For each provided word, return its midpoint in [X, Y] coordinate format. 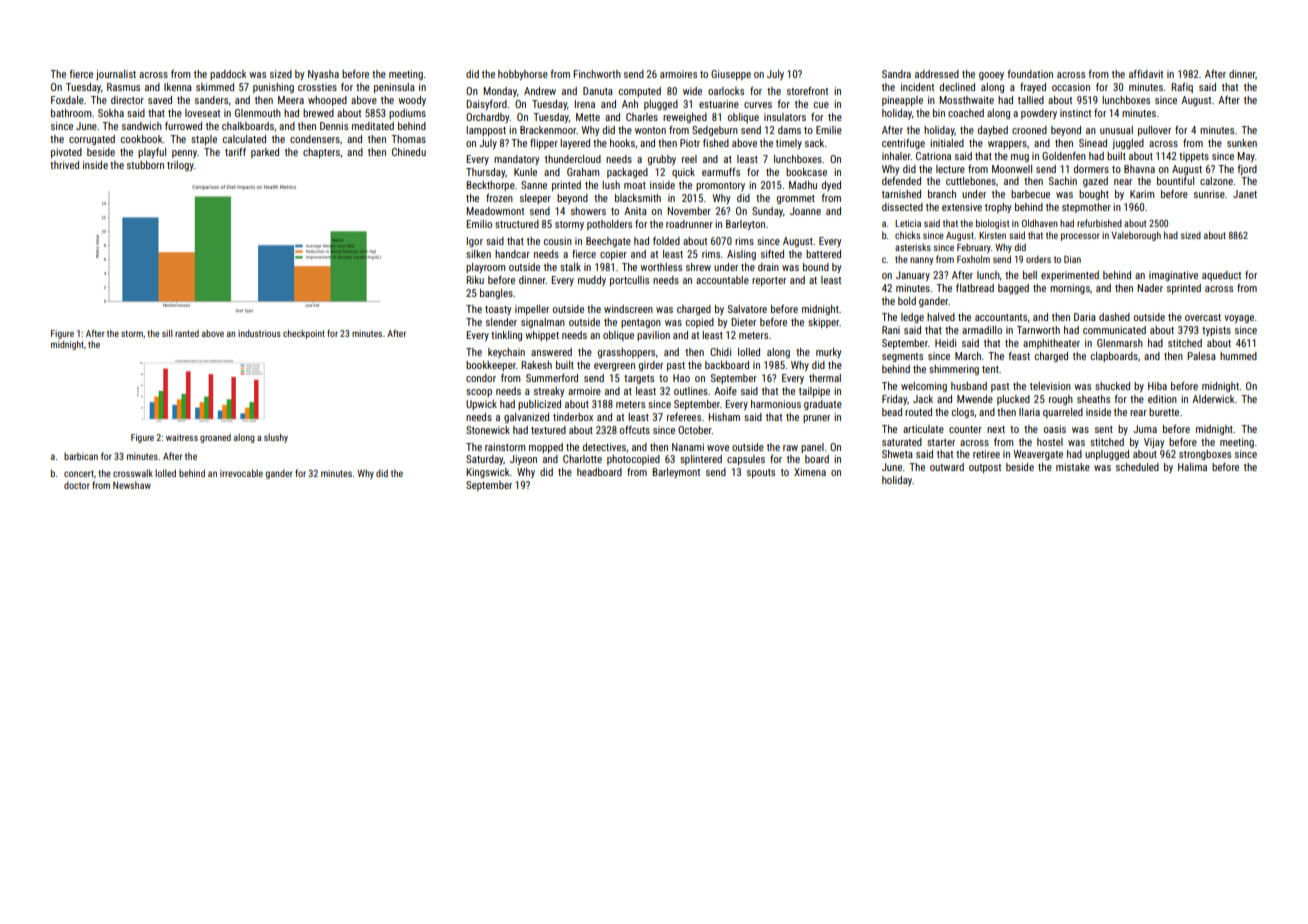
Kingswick [488, 473]
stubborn [145, 165]
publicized [539, 405]
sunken [1242, 143]
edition [1162, 399]
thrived [64, 165]
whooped [327, 101]
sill [167, 333]
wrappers [1007, 145]
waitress [182, 437]
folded [666, 241]
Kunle [525, 172]
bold [907, 301]
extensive [962, 207]
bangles [496, 294]
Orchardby [487, 118]
